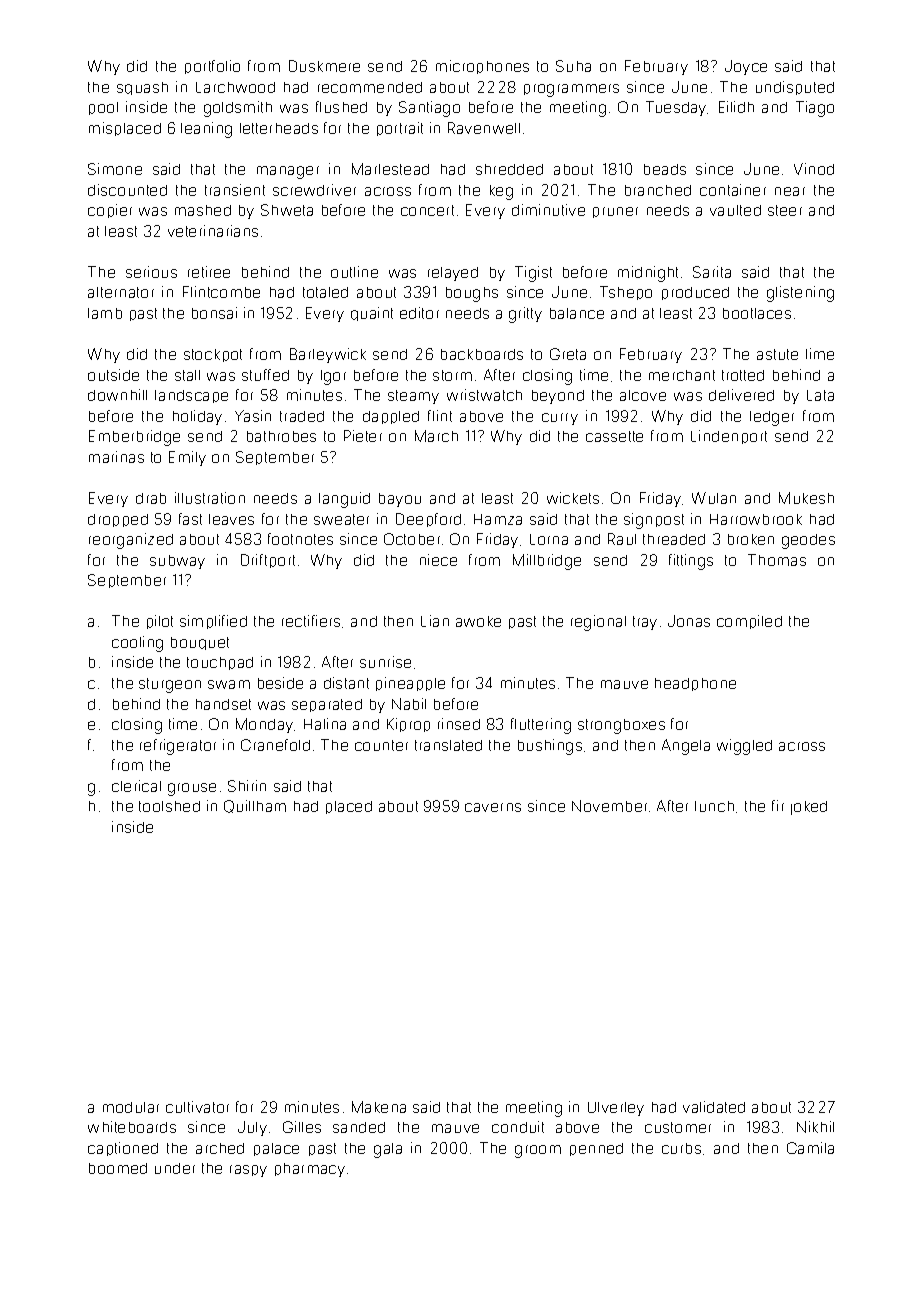 This screenshot has width=924, height=1308. Describe the element at coordinates (142, 88) in the screenshot. I see `squash` at that location.
